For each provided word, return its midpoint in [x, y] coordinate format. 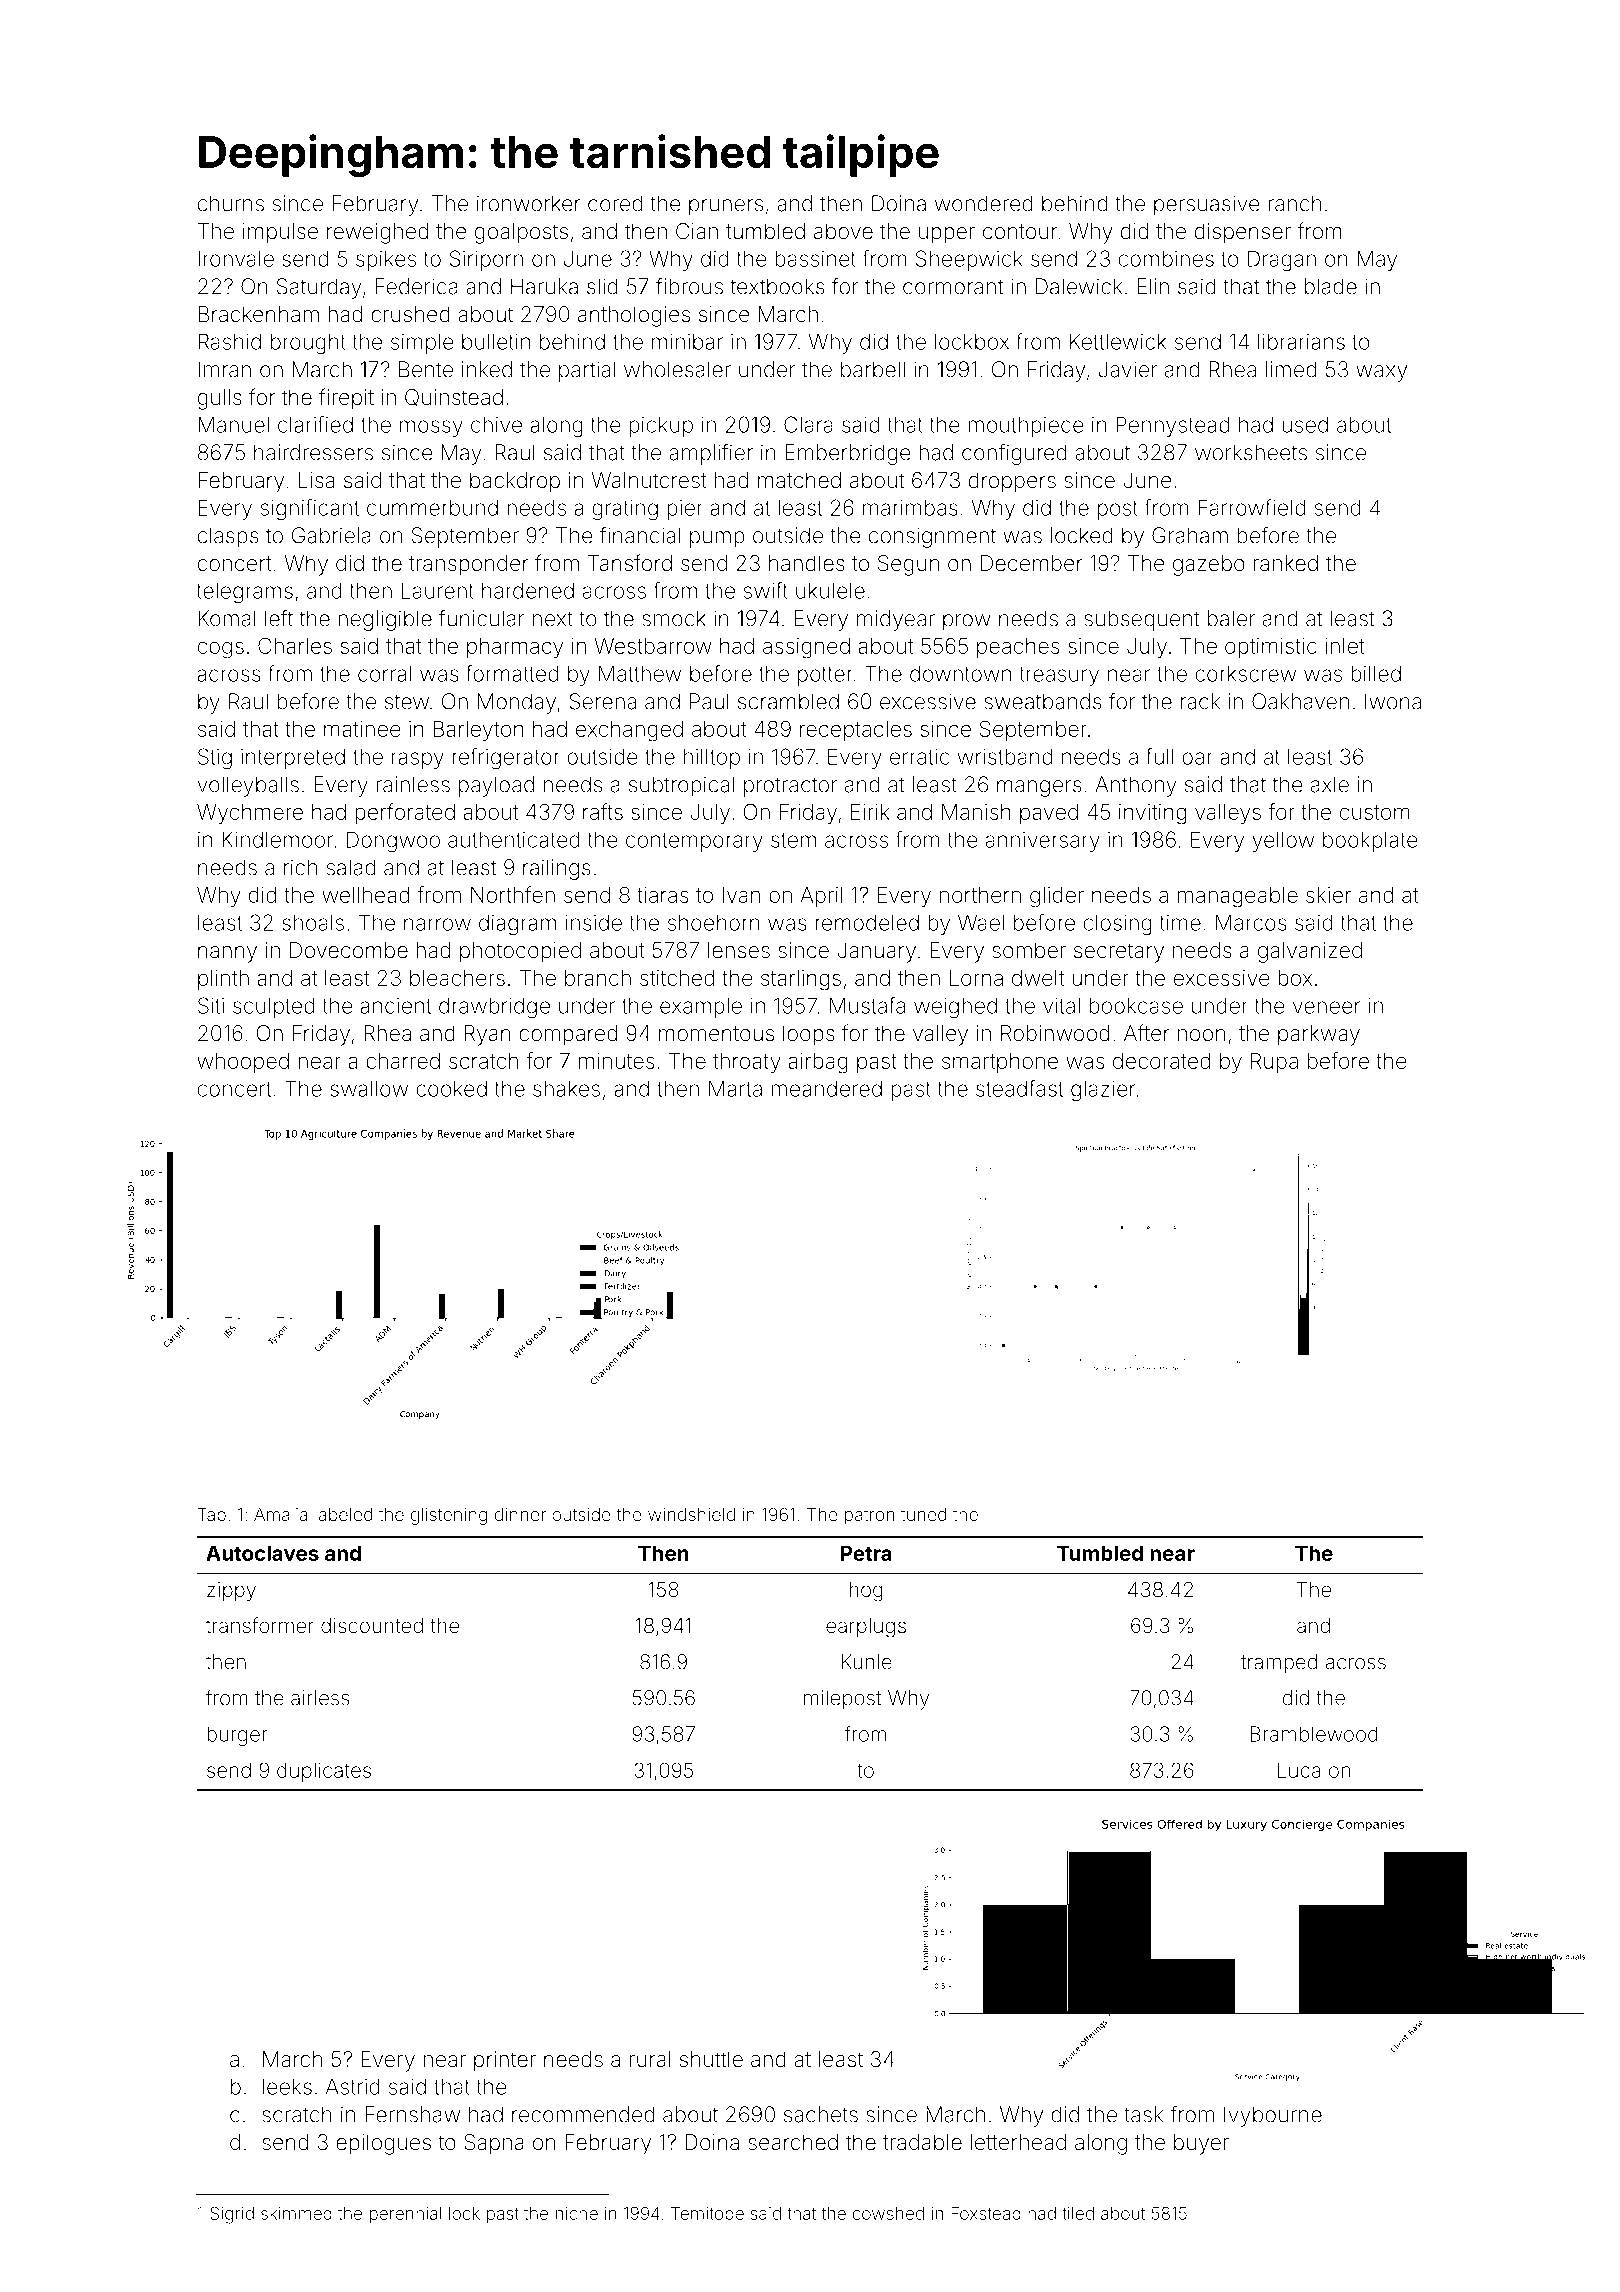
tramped [1279, 1664]
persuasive [1207, 205]
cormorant [953, 287]
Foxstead [986, 2213]
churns [231, 203]
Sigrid [232, 2215]
